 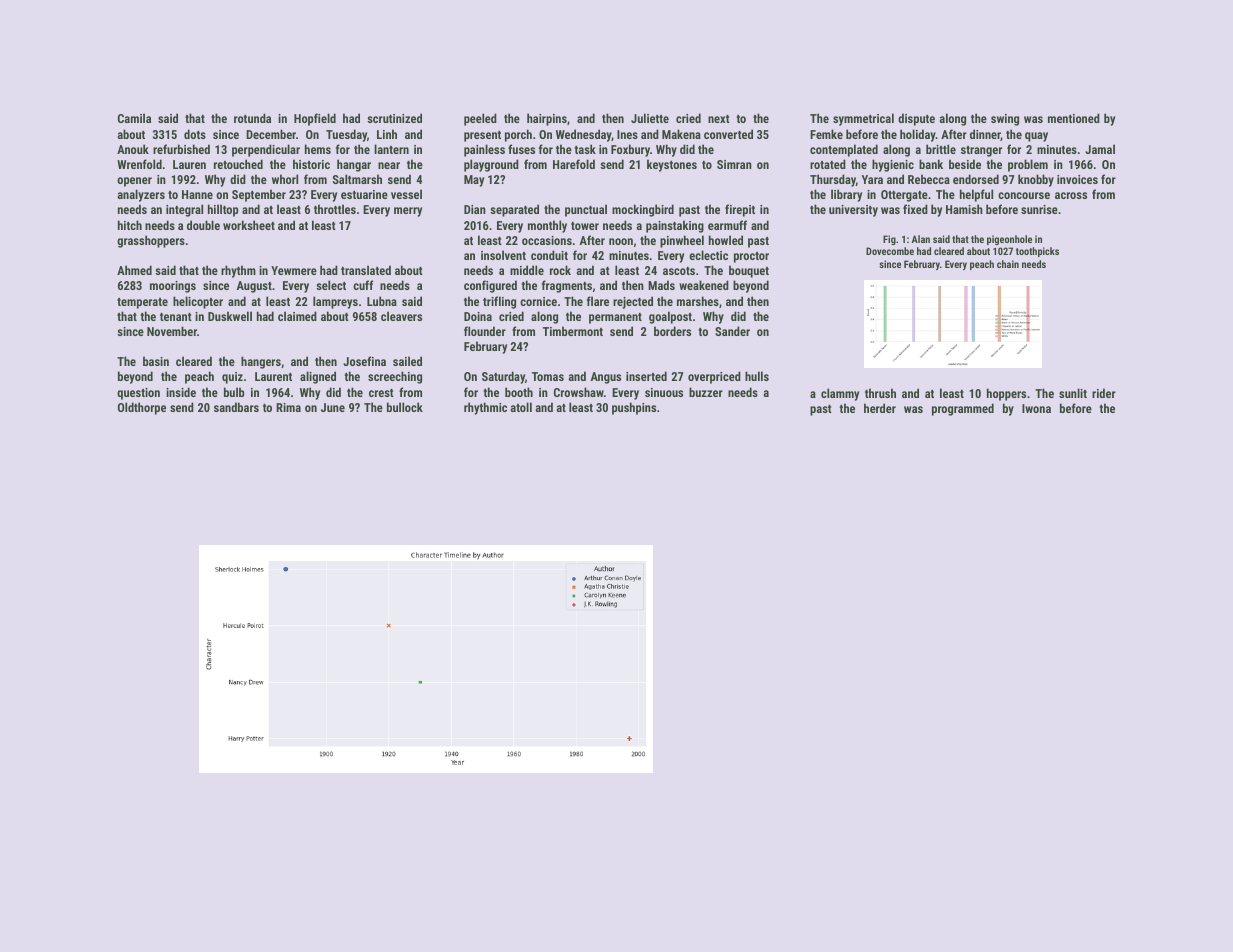 I want to click on Rima, so click(x=288, y=407).
